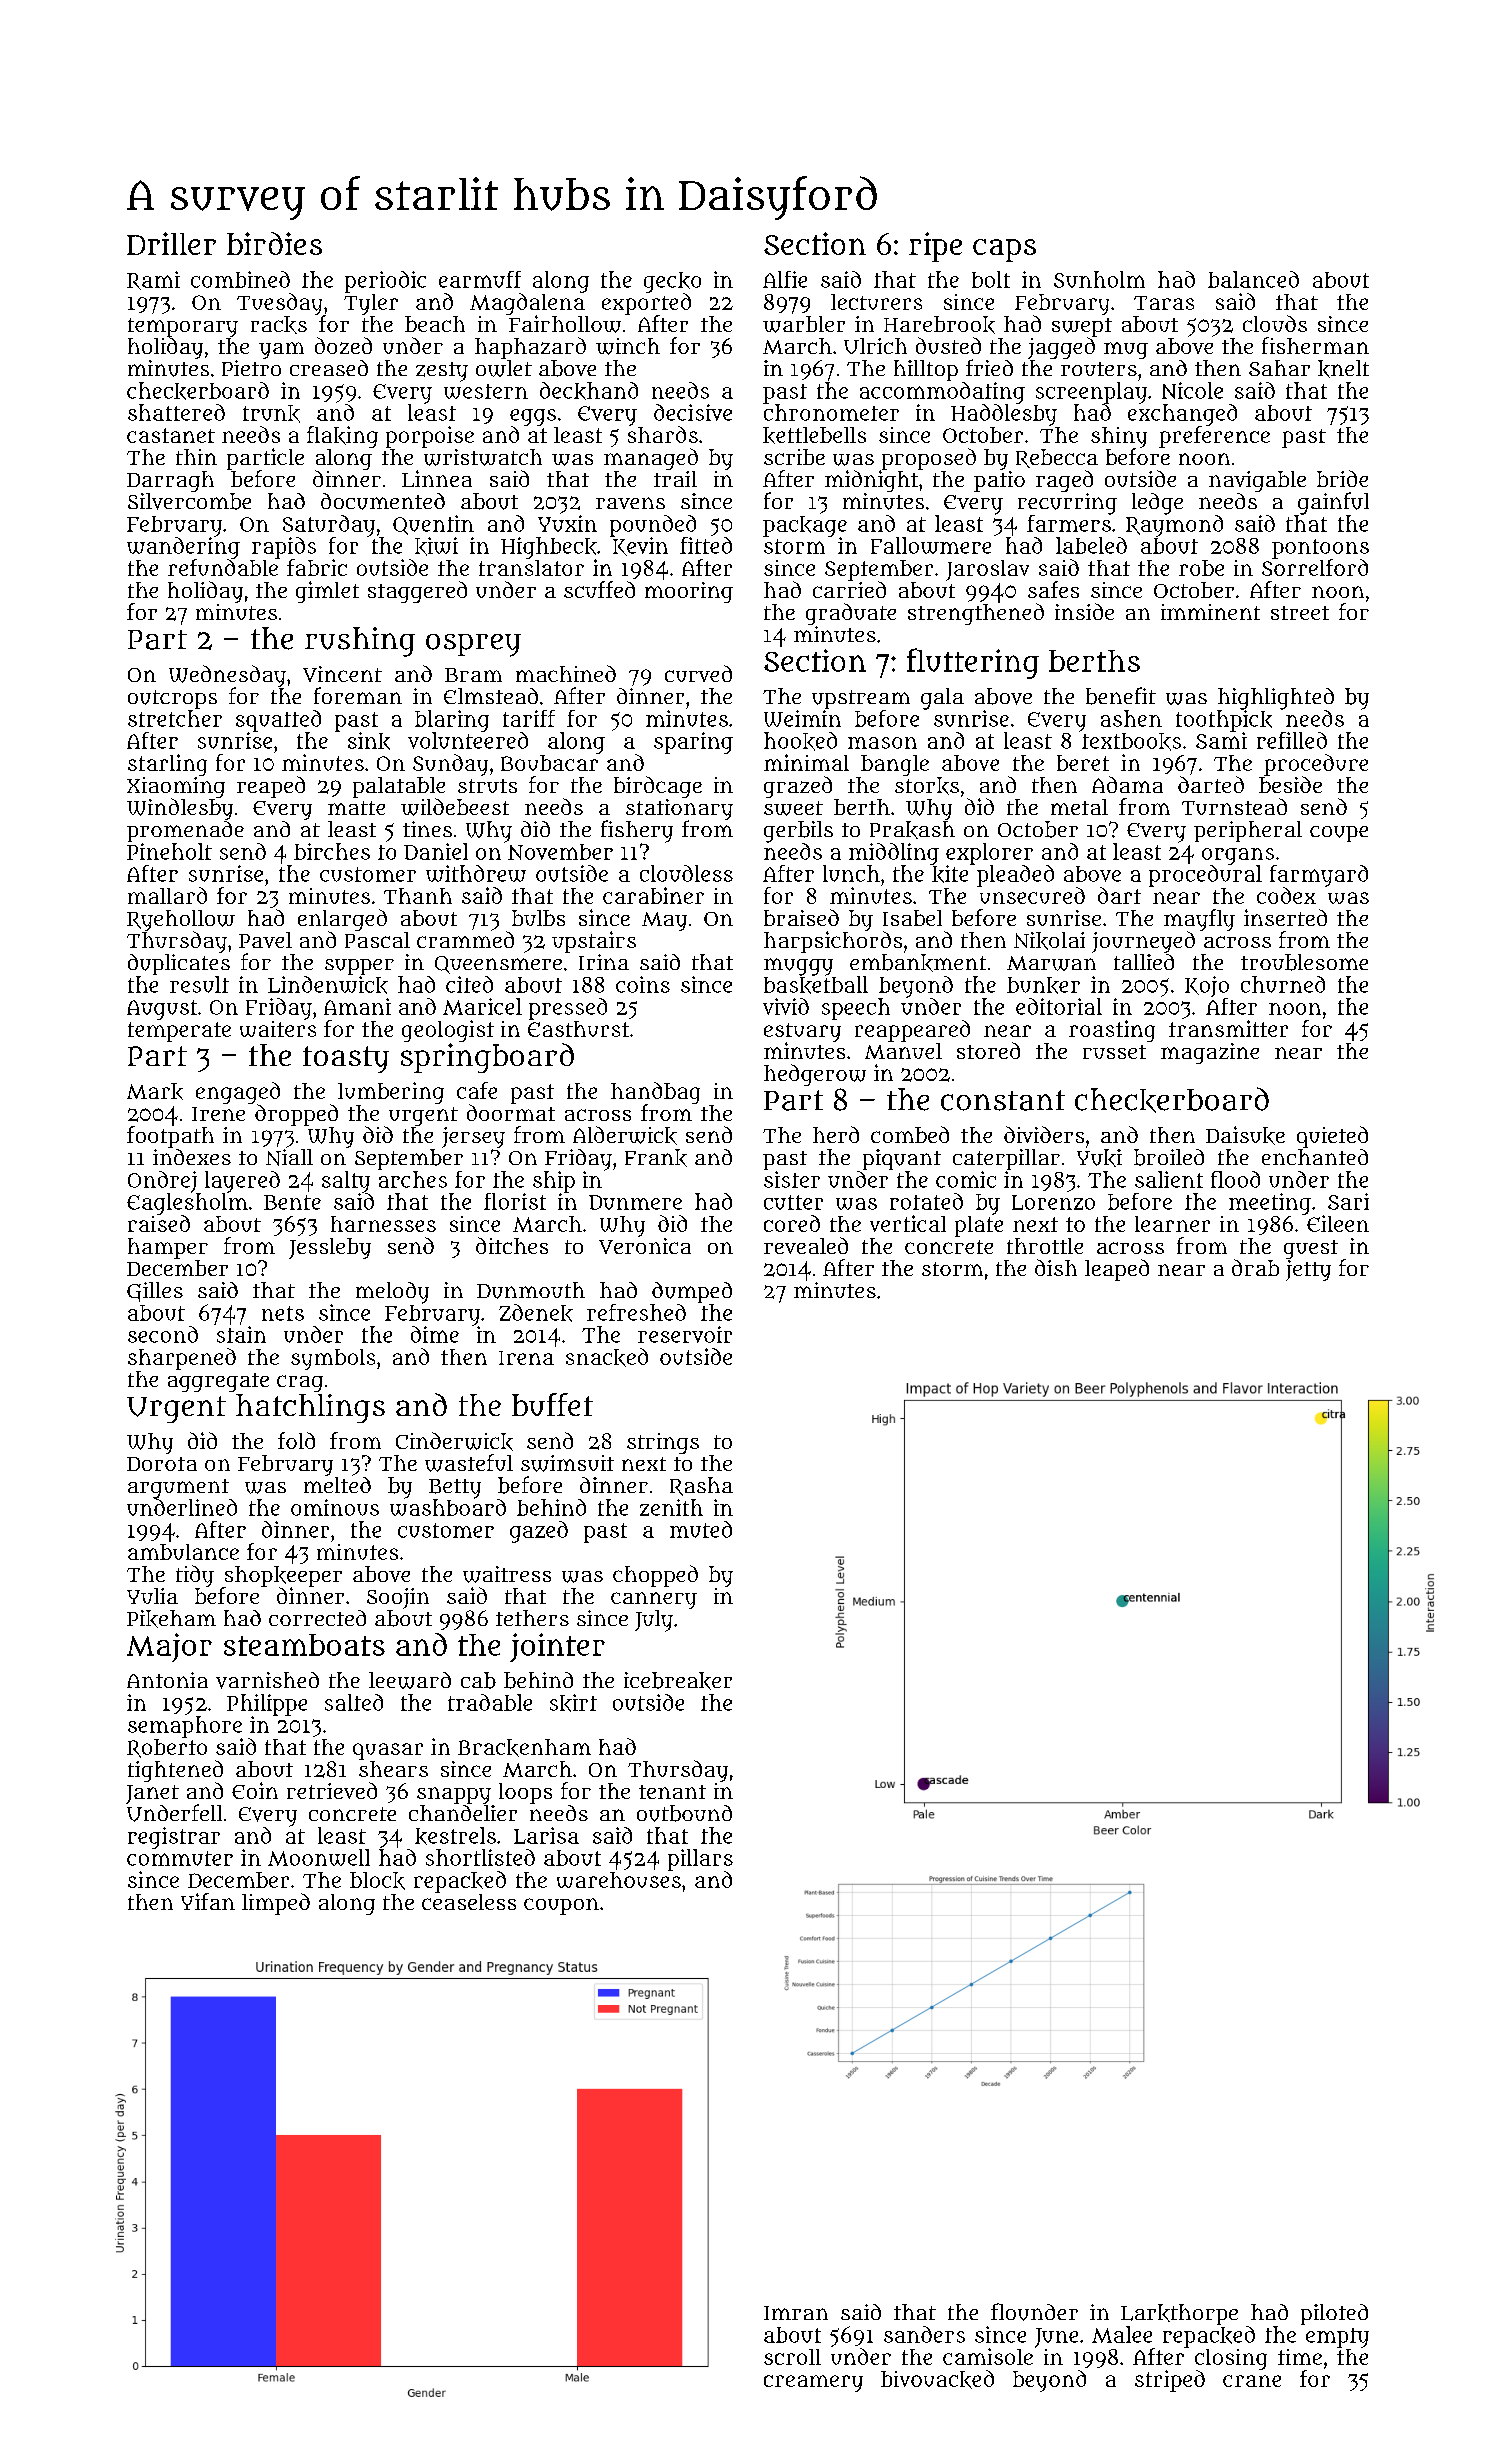 This screenshot has height=2464, width=1496. I want to click on Windlesby, so click(180, 809).
